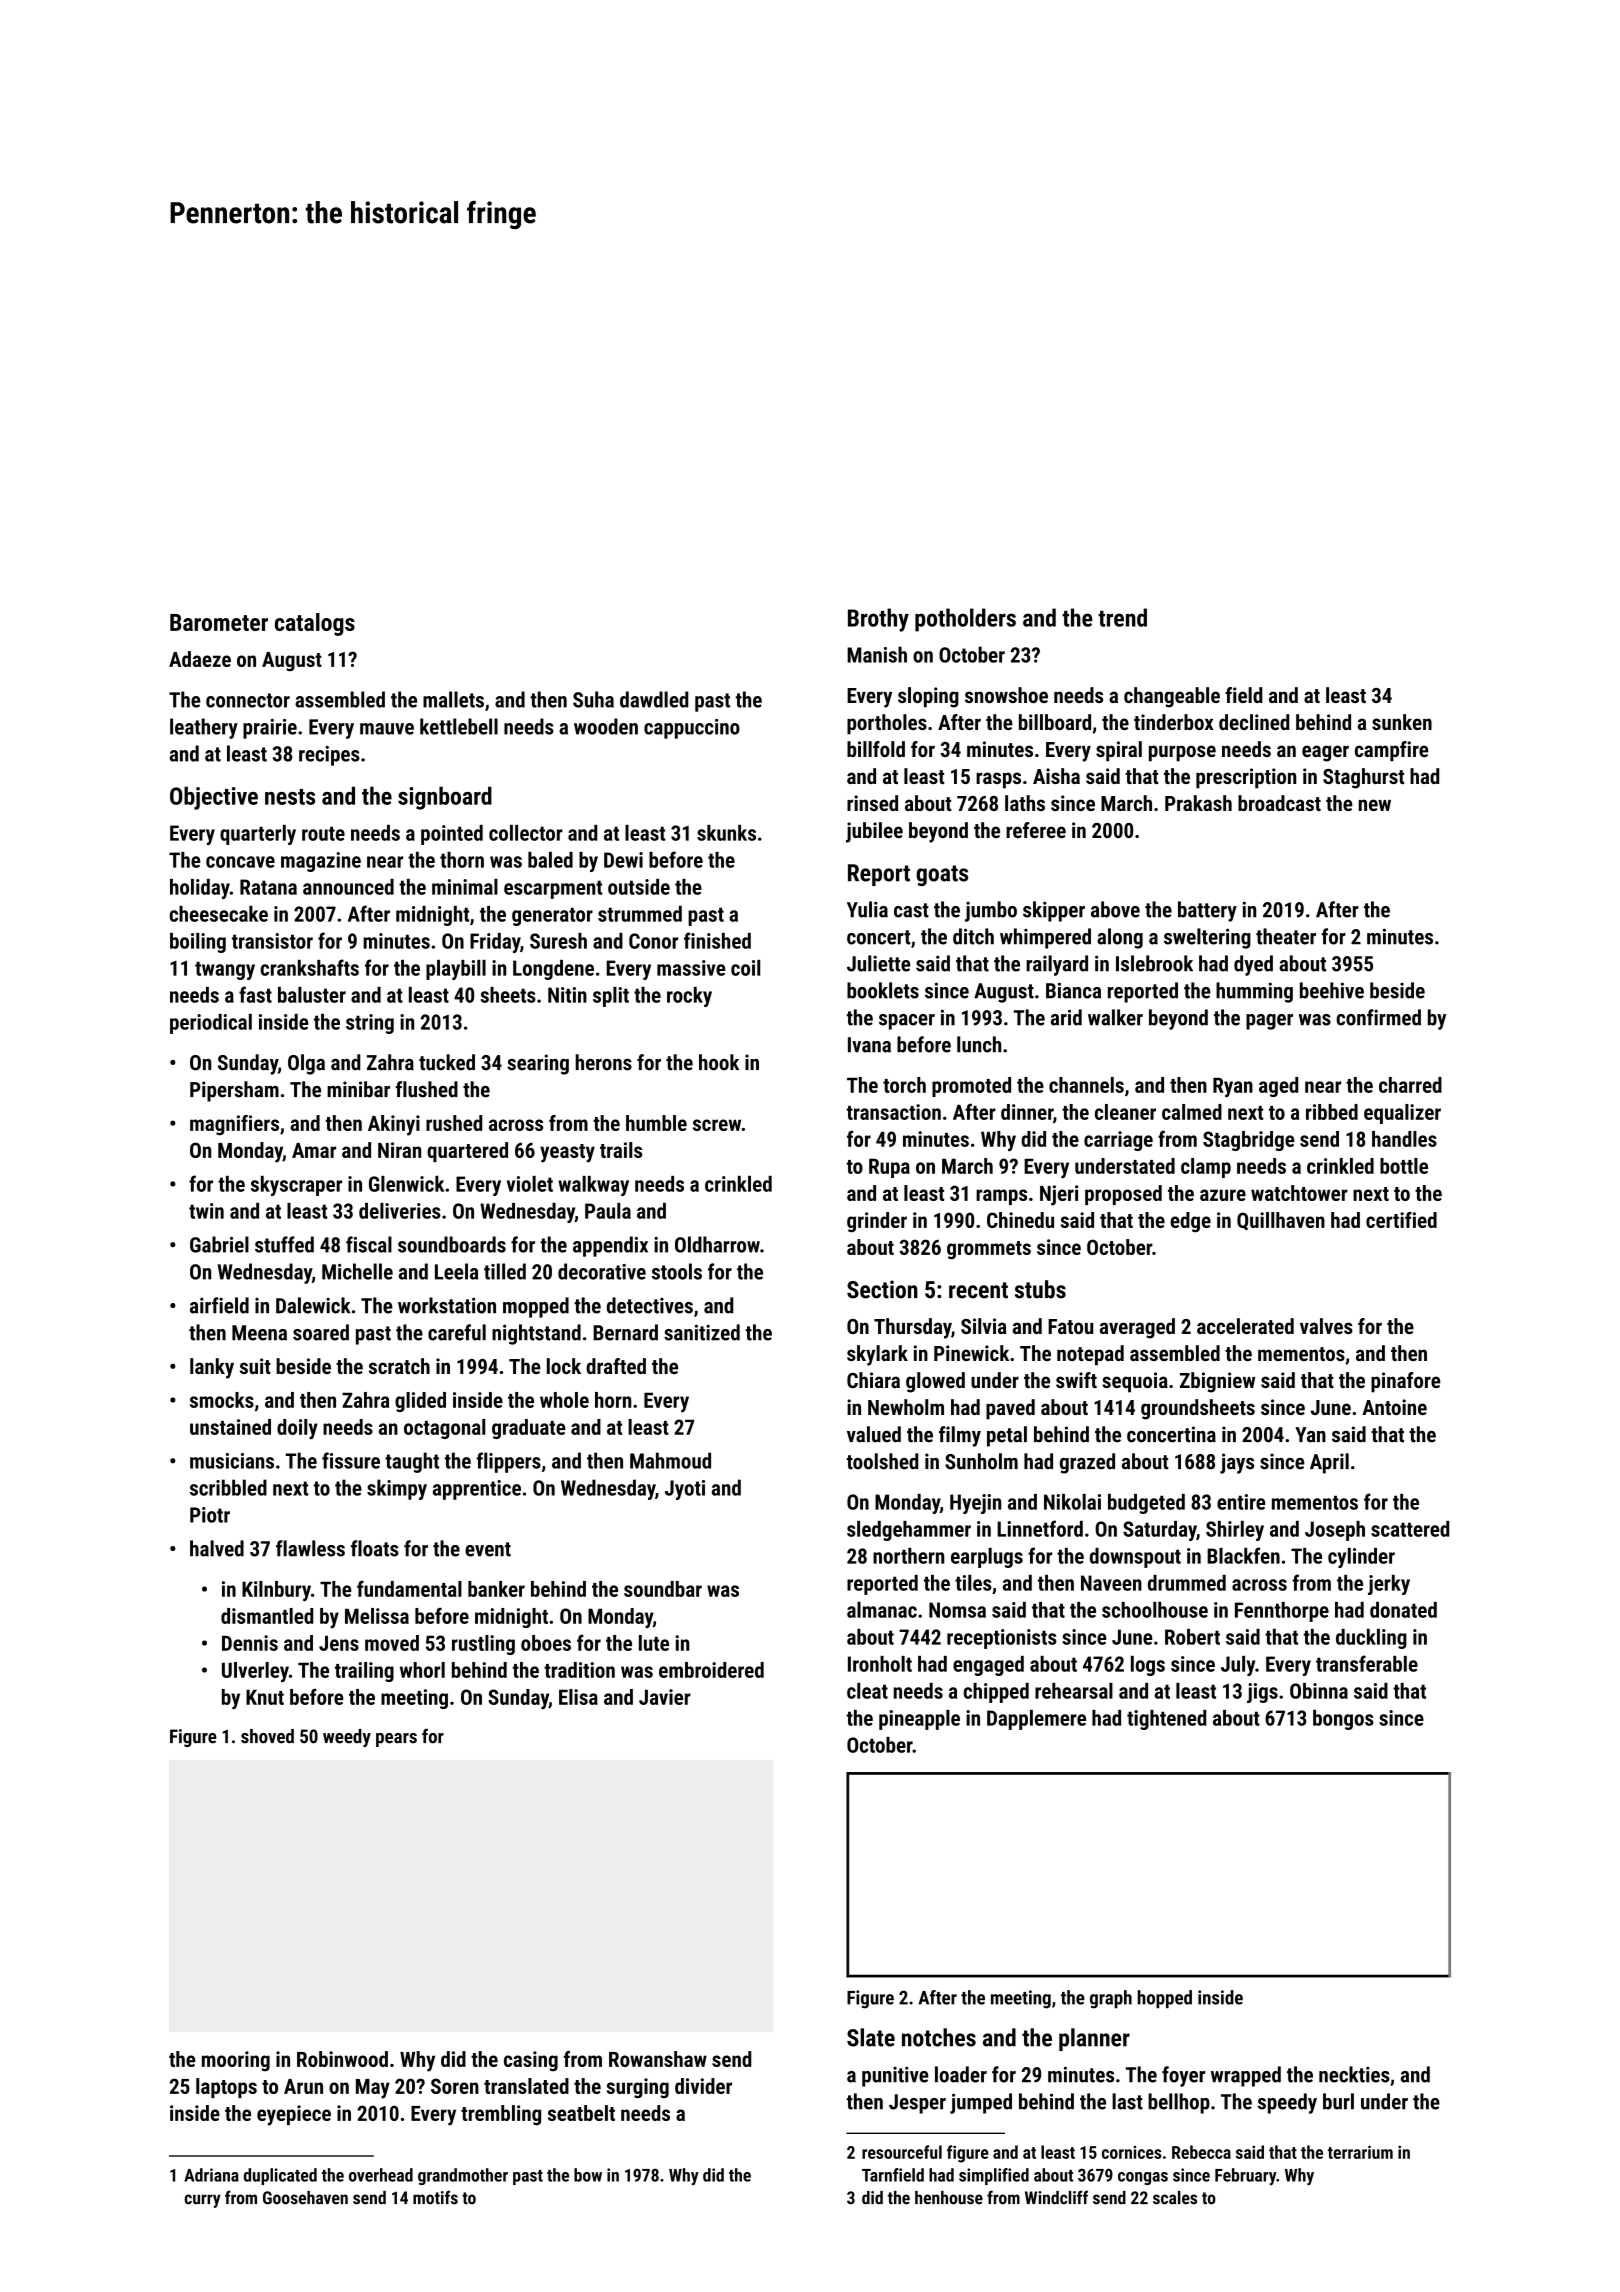 Image resolution: width=1620 pixels, height=2292 pixels. Describe the element at coordinates (219, 622) in the document. I see `Barometer` at that location.
